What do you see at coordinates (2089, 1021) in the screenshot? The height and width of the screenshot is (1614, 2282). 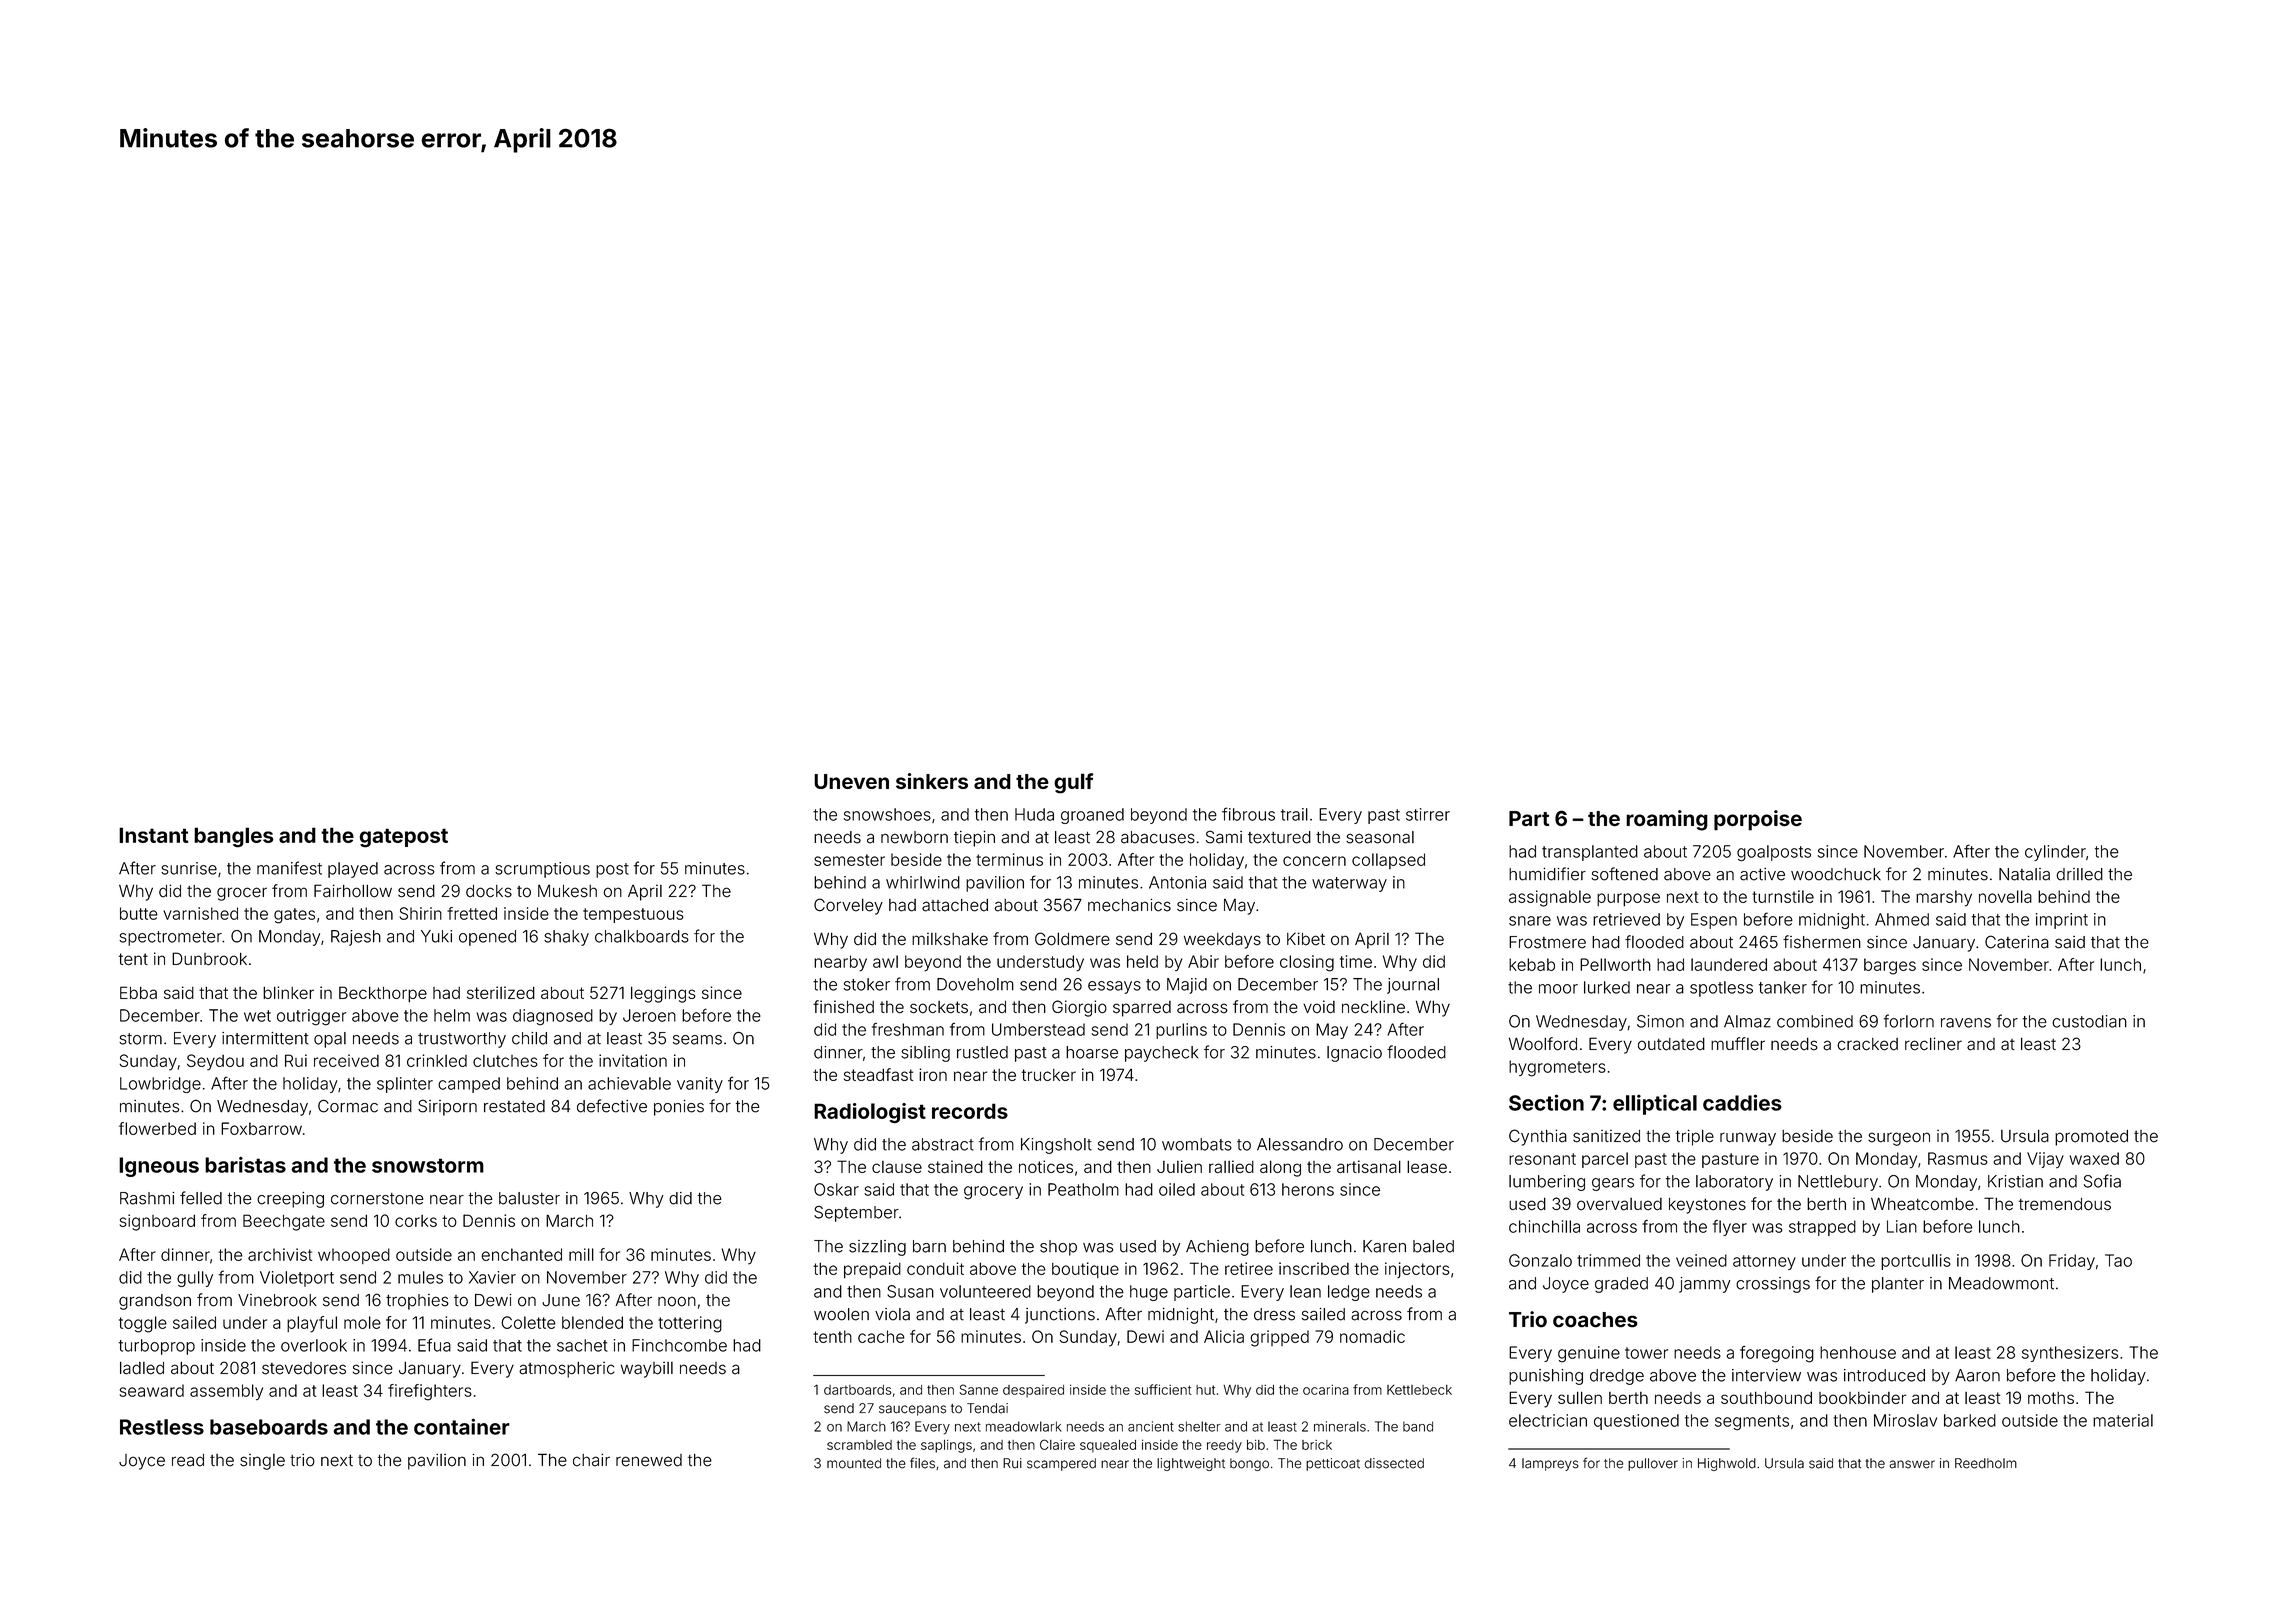 I see `custodian` at bounding box center [2089, 1021].
